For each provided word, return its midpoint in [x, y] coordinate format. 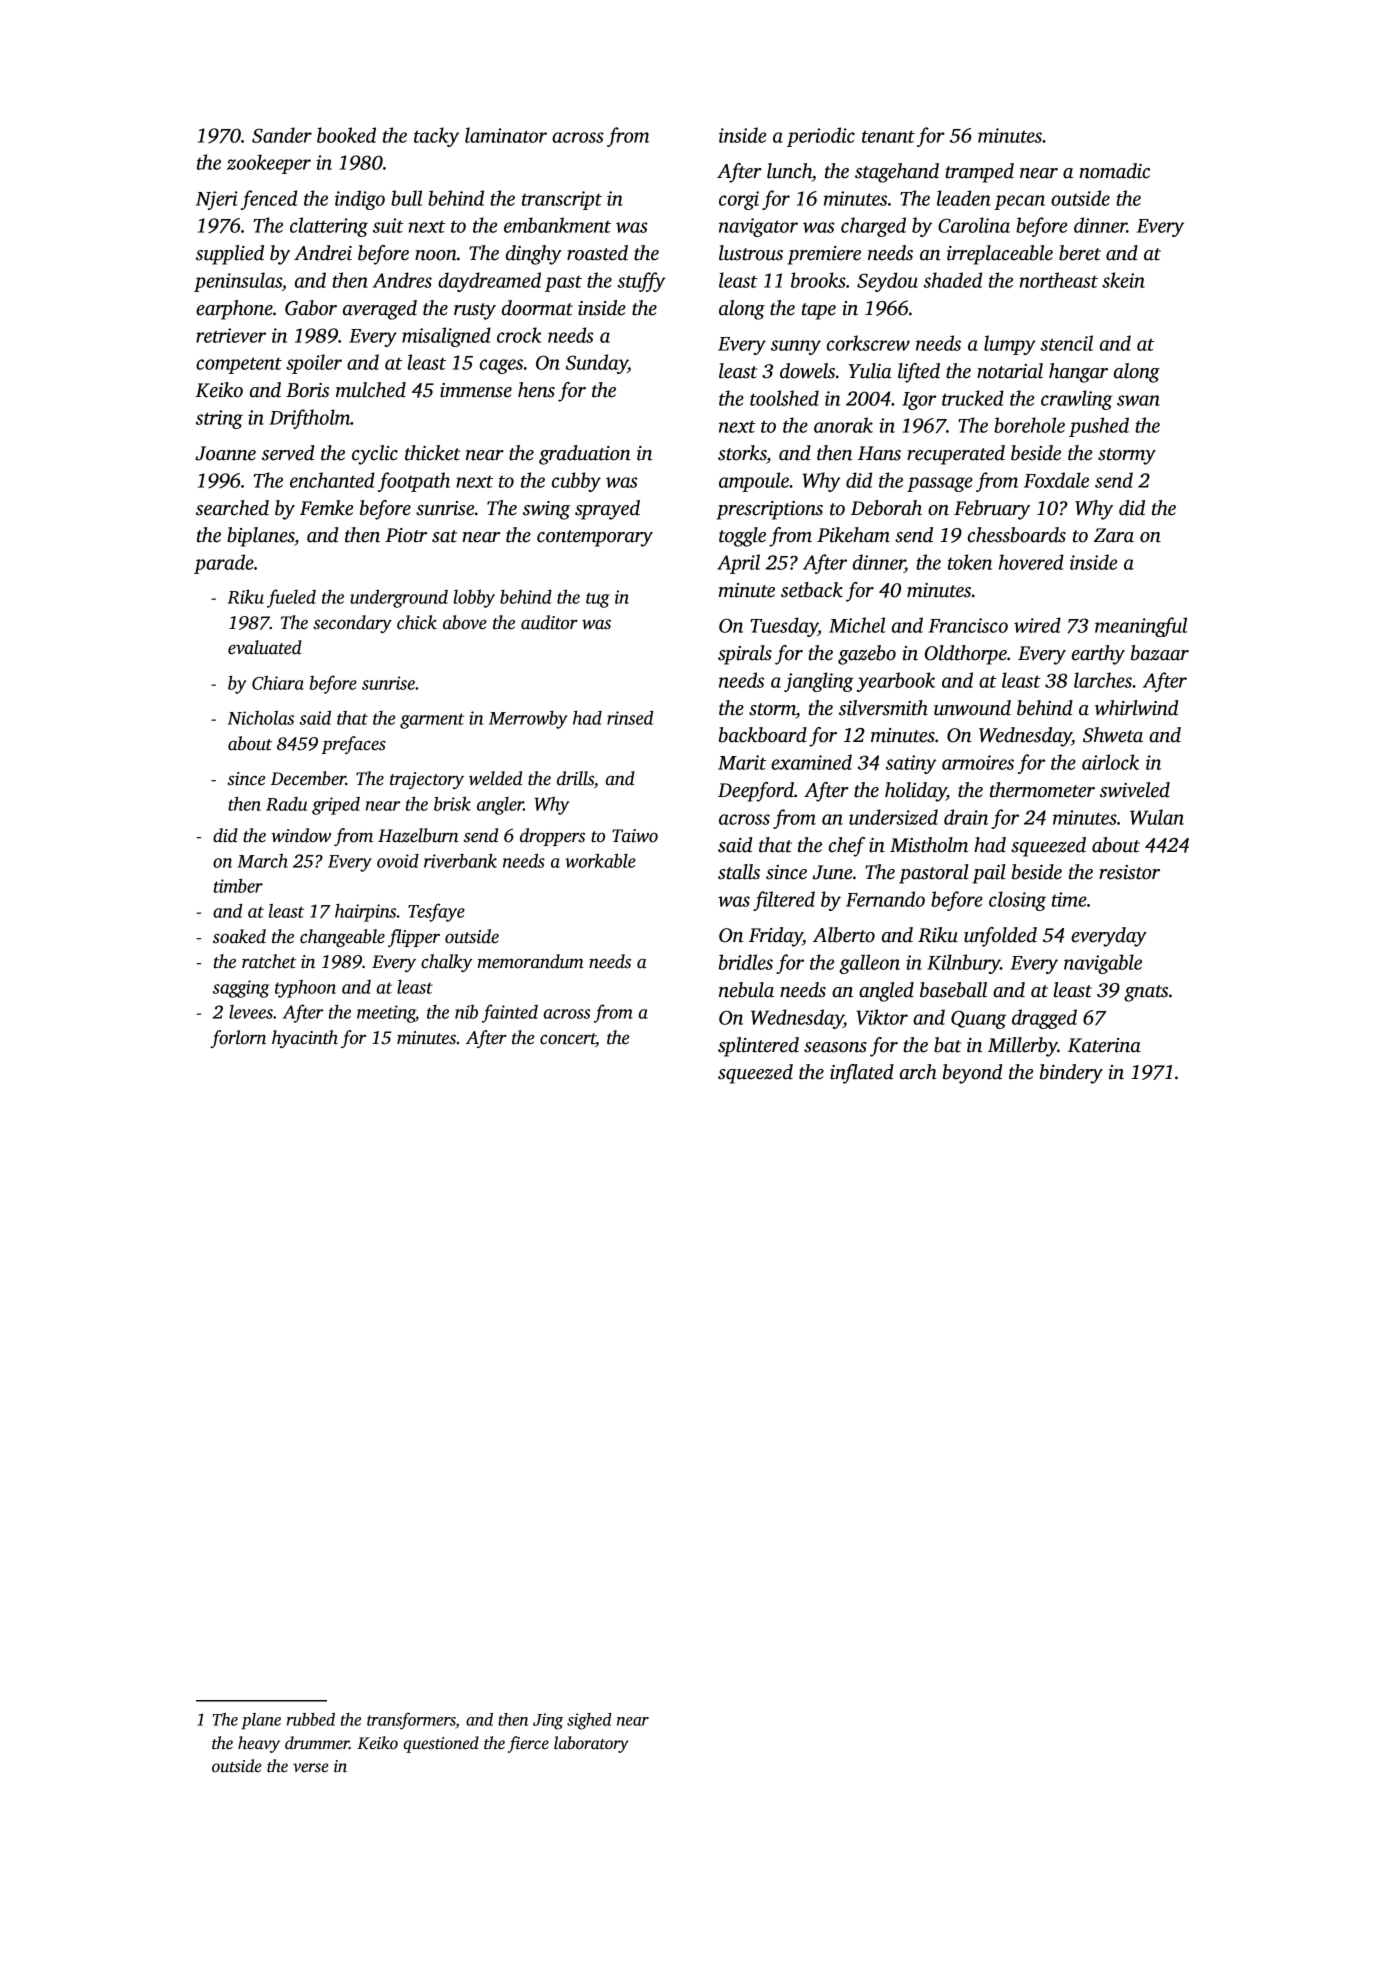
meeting [386, 1014]
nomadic [1114, 171]
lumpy [1010, 345]
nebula [746, 990]
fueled [291, 598]
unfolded [1000, 937]
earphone [234, 310]
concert [568, 1039]
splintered [758, 1047]
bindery [1071, 1074]
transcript [562, 200]
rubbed [311, 1719]
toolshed [784, 398]
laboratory [591, 1744]
